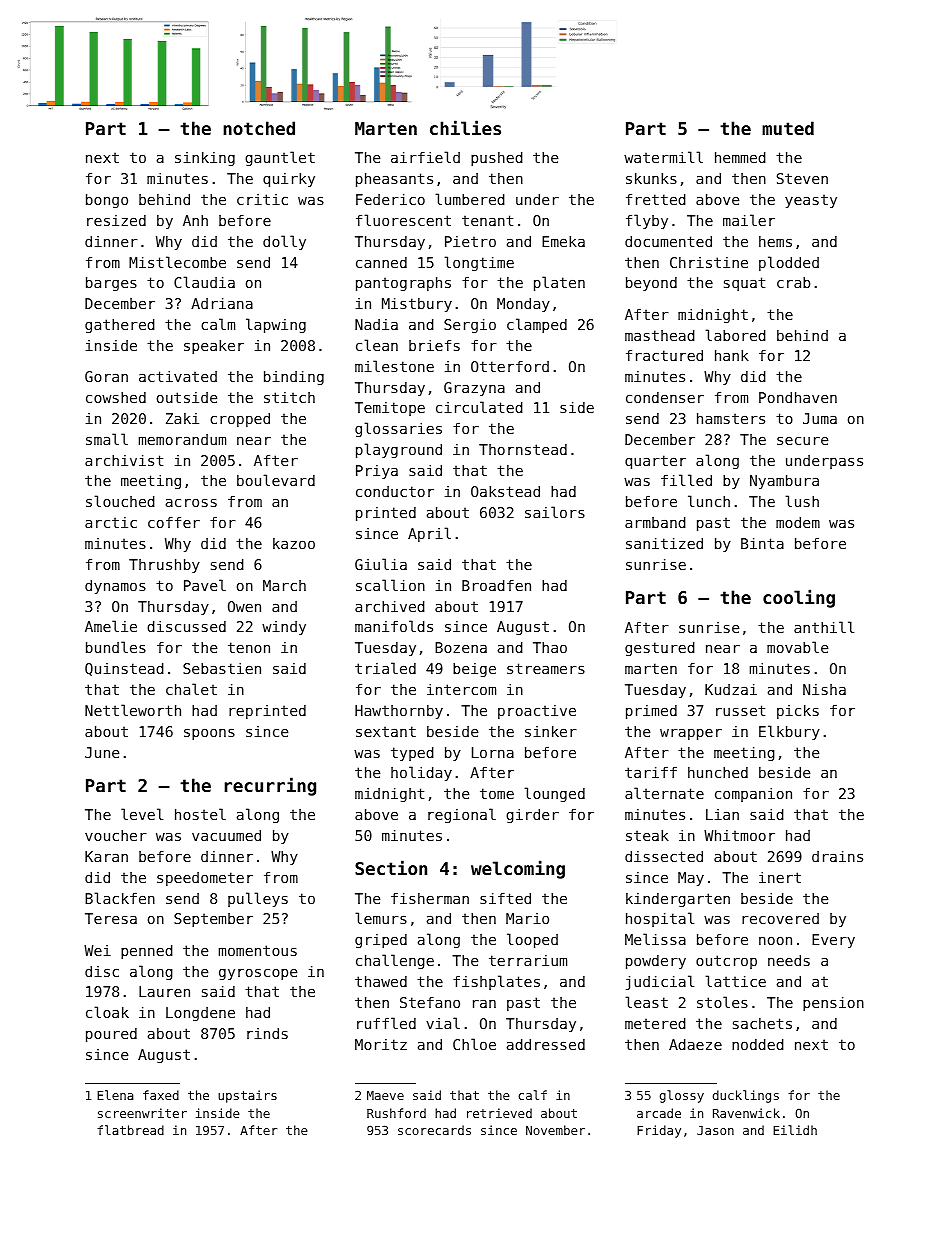  Describe the element at coordinates (381, 941) in the image. I see `griped` at that location.
